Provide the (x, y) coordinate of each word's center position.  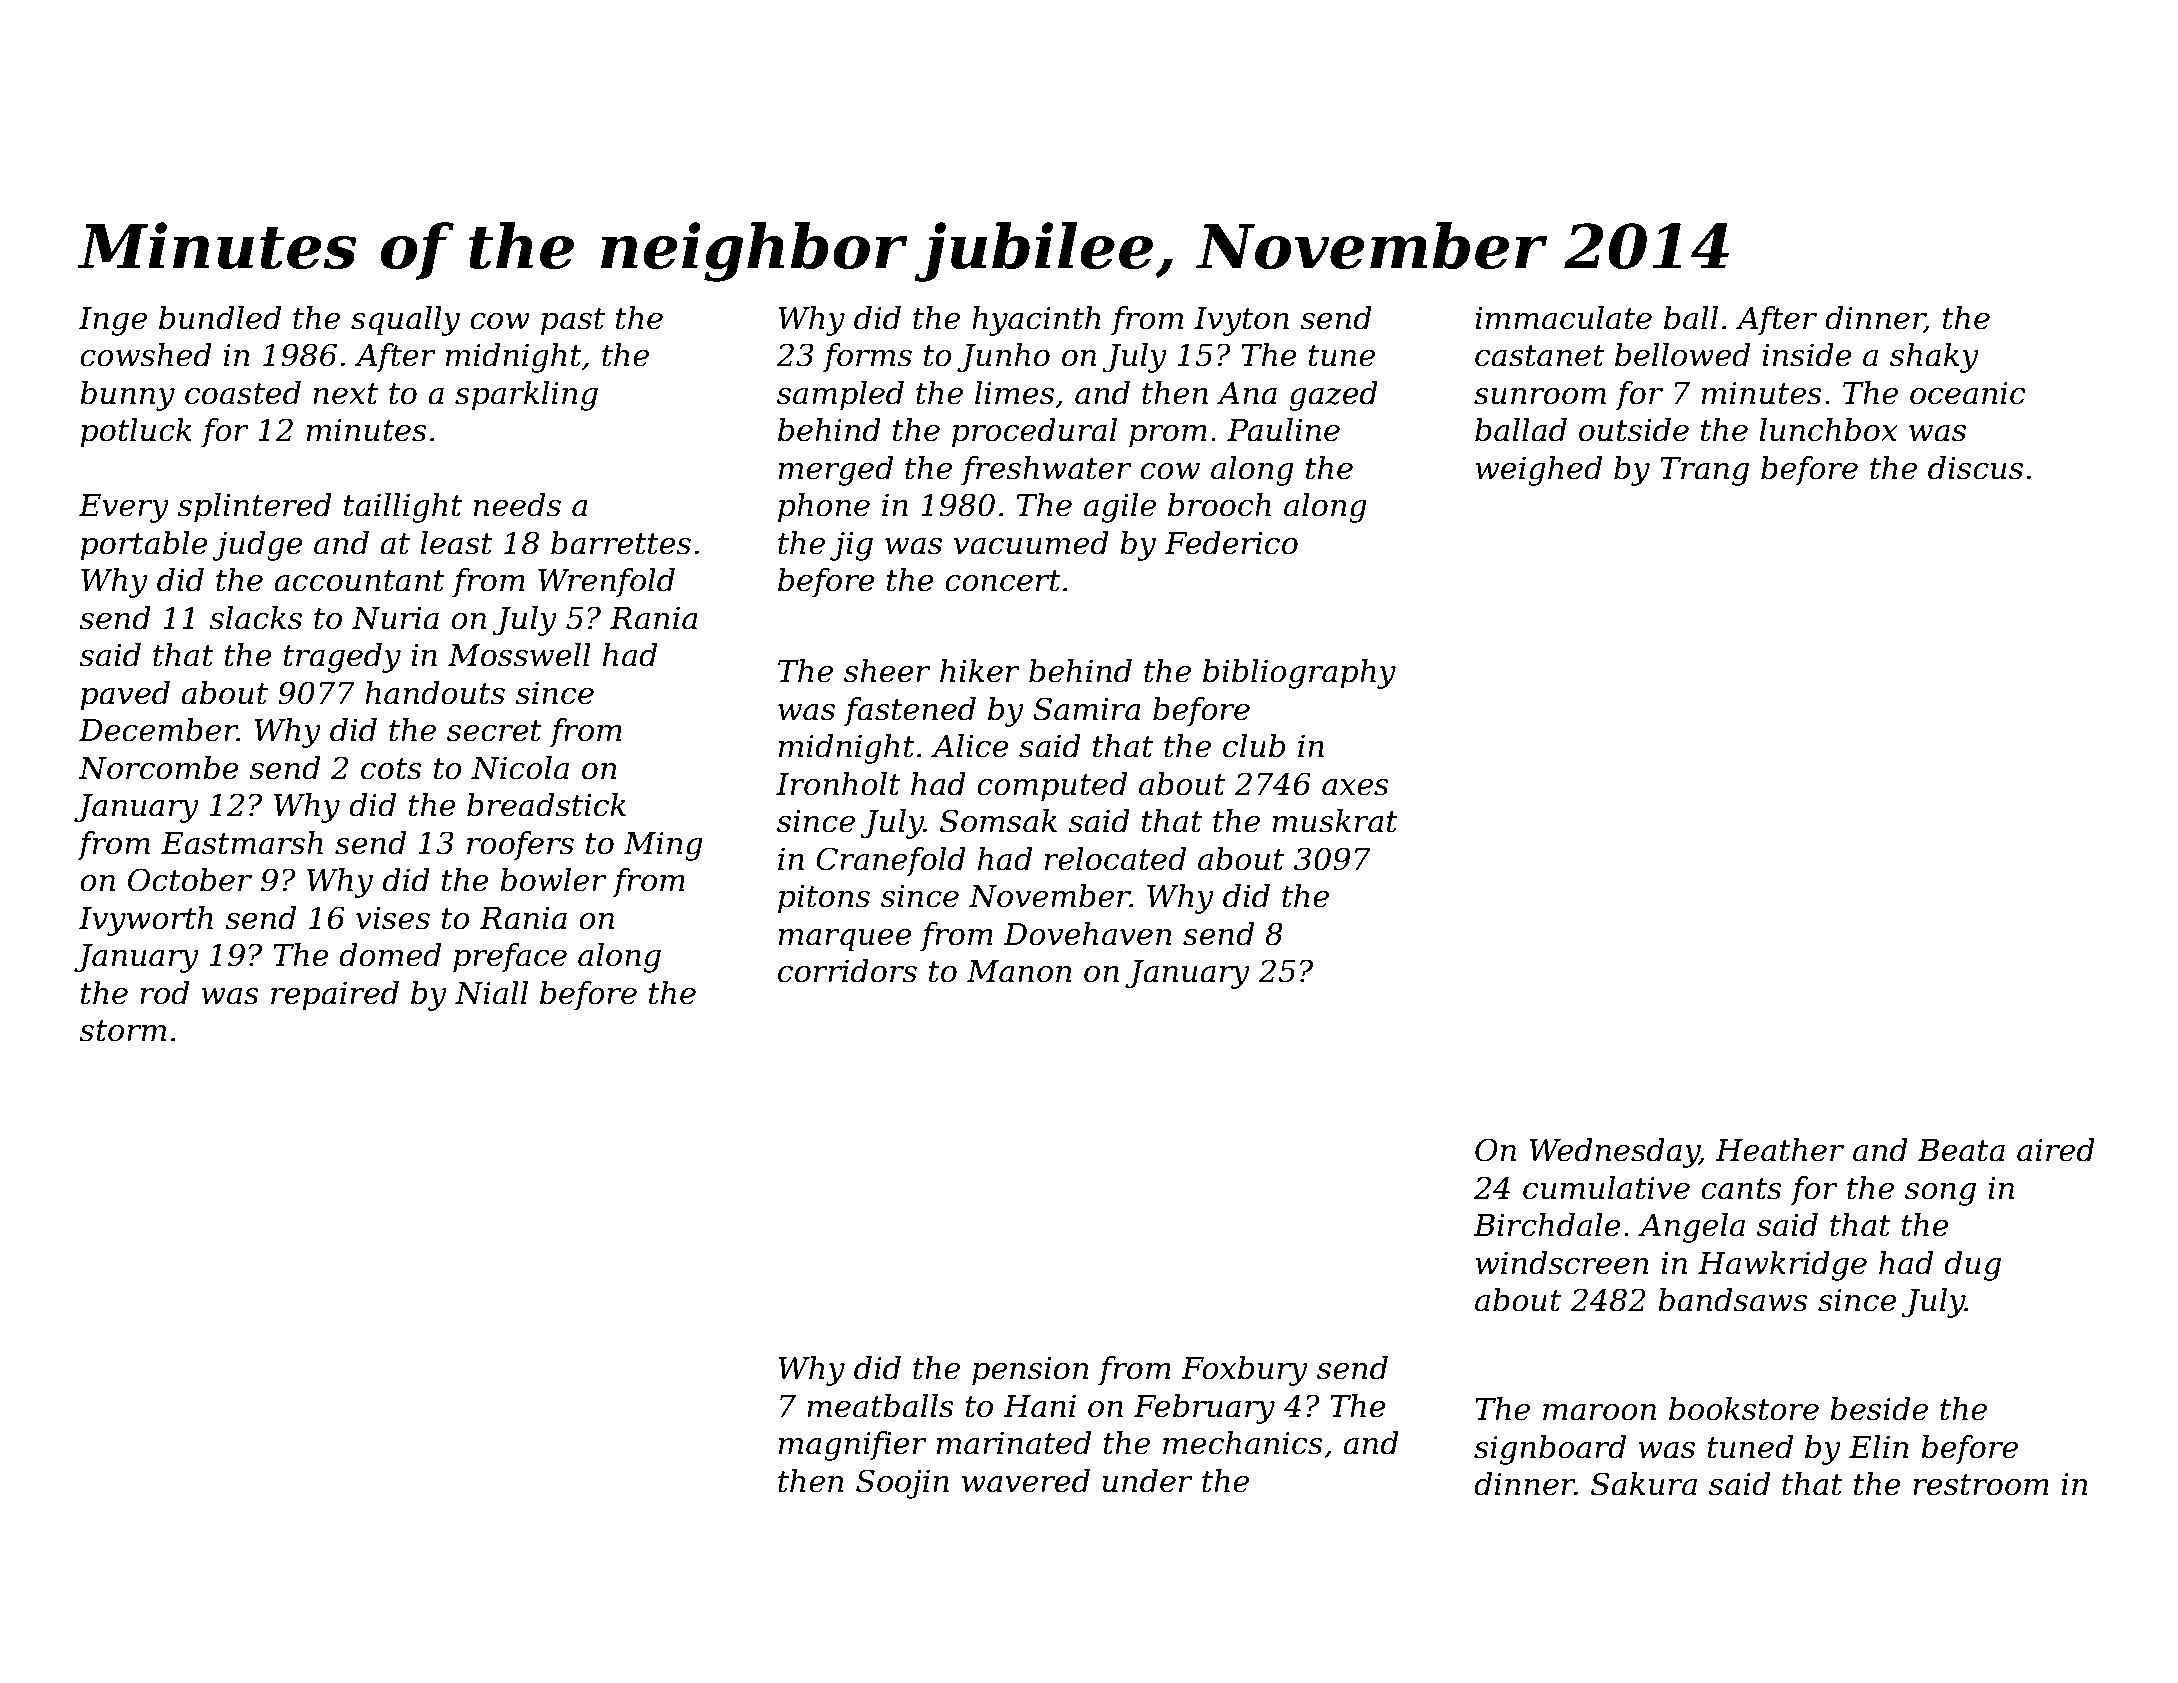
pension (1030, 1371)
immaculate (1563, 318)
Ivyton (1241, 321)
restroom (1981, 1485)
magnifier (853, 1446)
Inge (113, 321)
